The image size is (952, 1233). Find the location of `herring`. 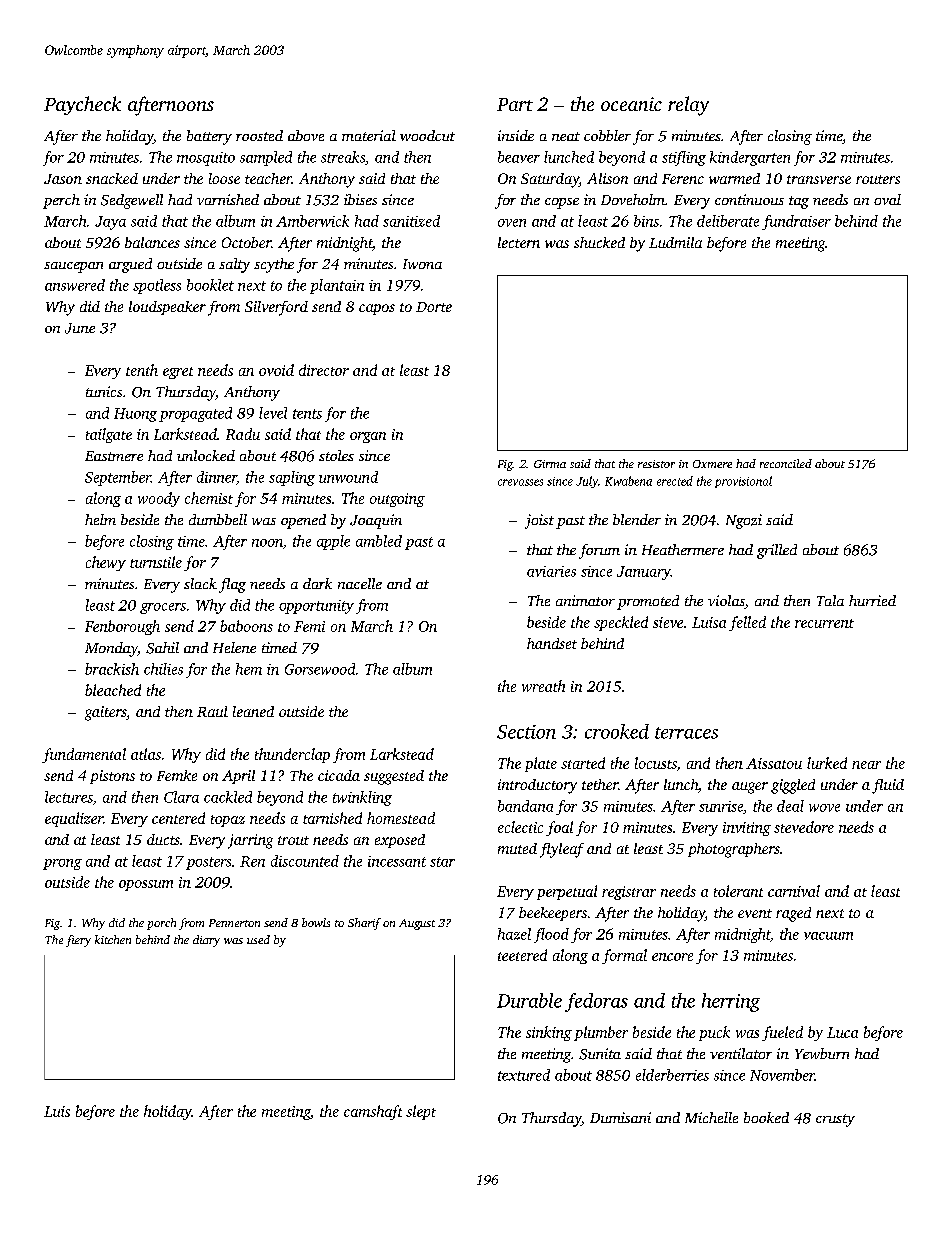

herring is located at coordinates (731, 1002).
